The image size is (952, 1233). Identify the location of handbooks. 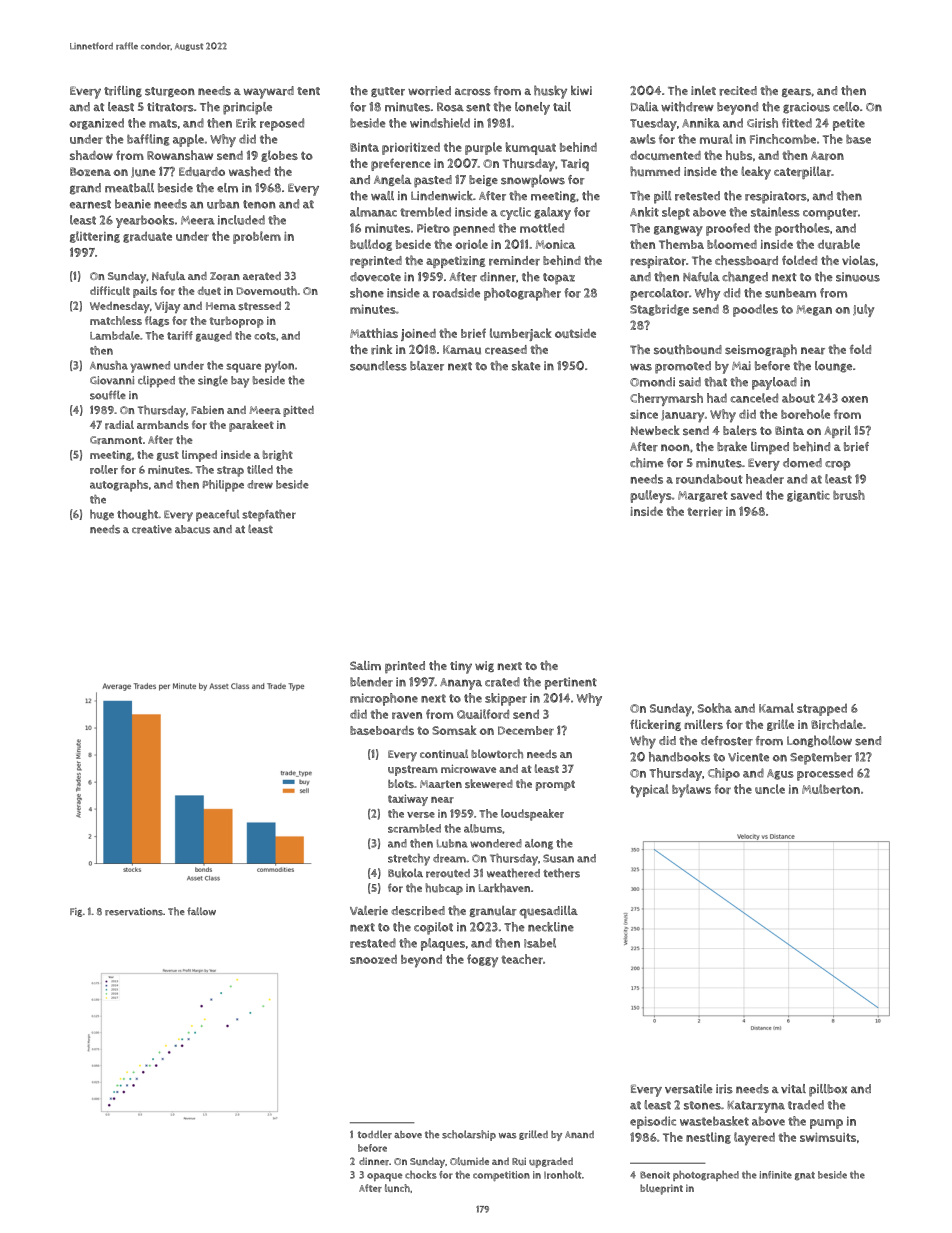
(679, 757).
